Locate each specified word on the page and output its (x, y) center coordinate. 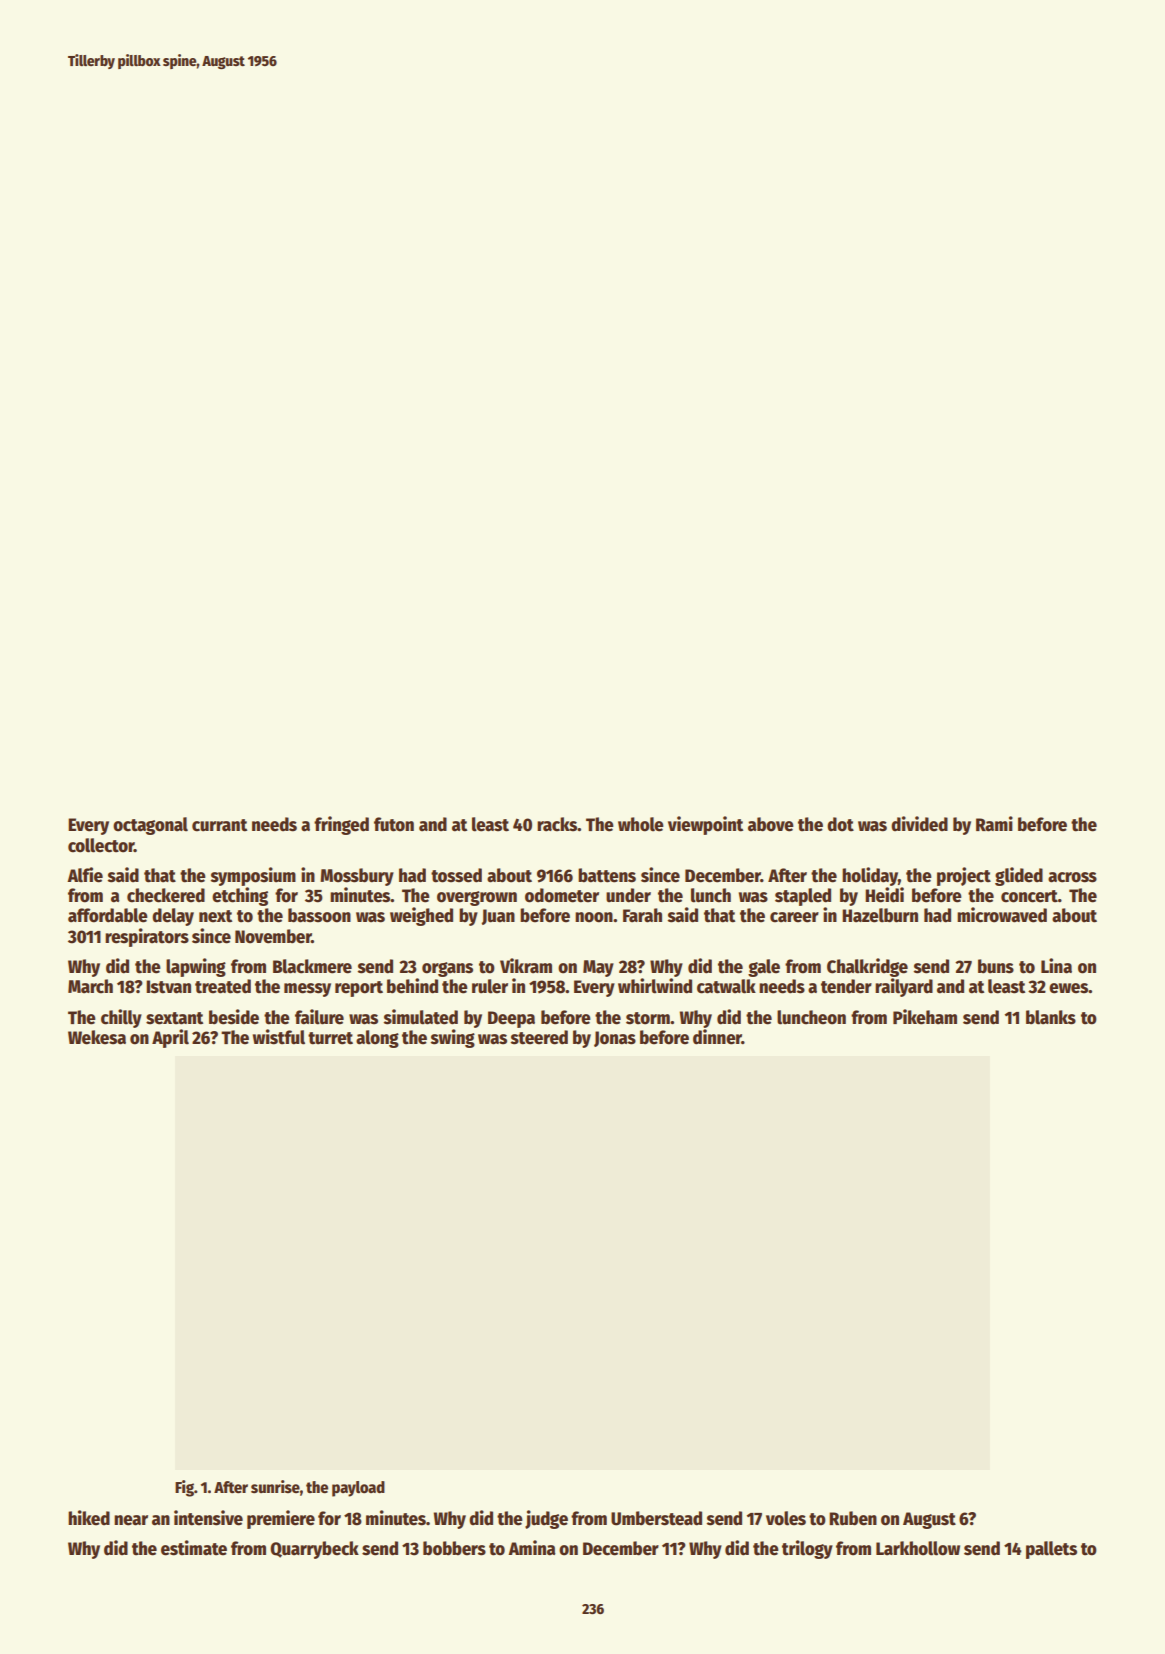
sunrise (275, 1486)
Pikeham (925, 1017)
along (377, 1039)
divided (919, 824)
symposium (253, 876)
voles (786, 1518)
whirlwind (655, 986)
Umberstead (656, 1518)
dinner (717, 1037)
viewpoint (705, 825)
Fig (184, 1488)
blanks (1051, 1017)
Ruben (853, 1518)
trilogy (807, 1549)
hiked (89, 1518)
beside (234, 1017)
